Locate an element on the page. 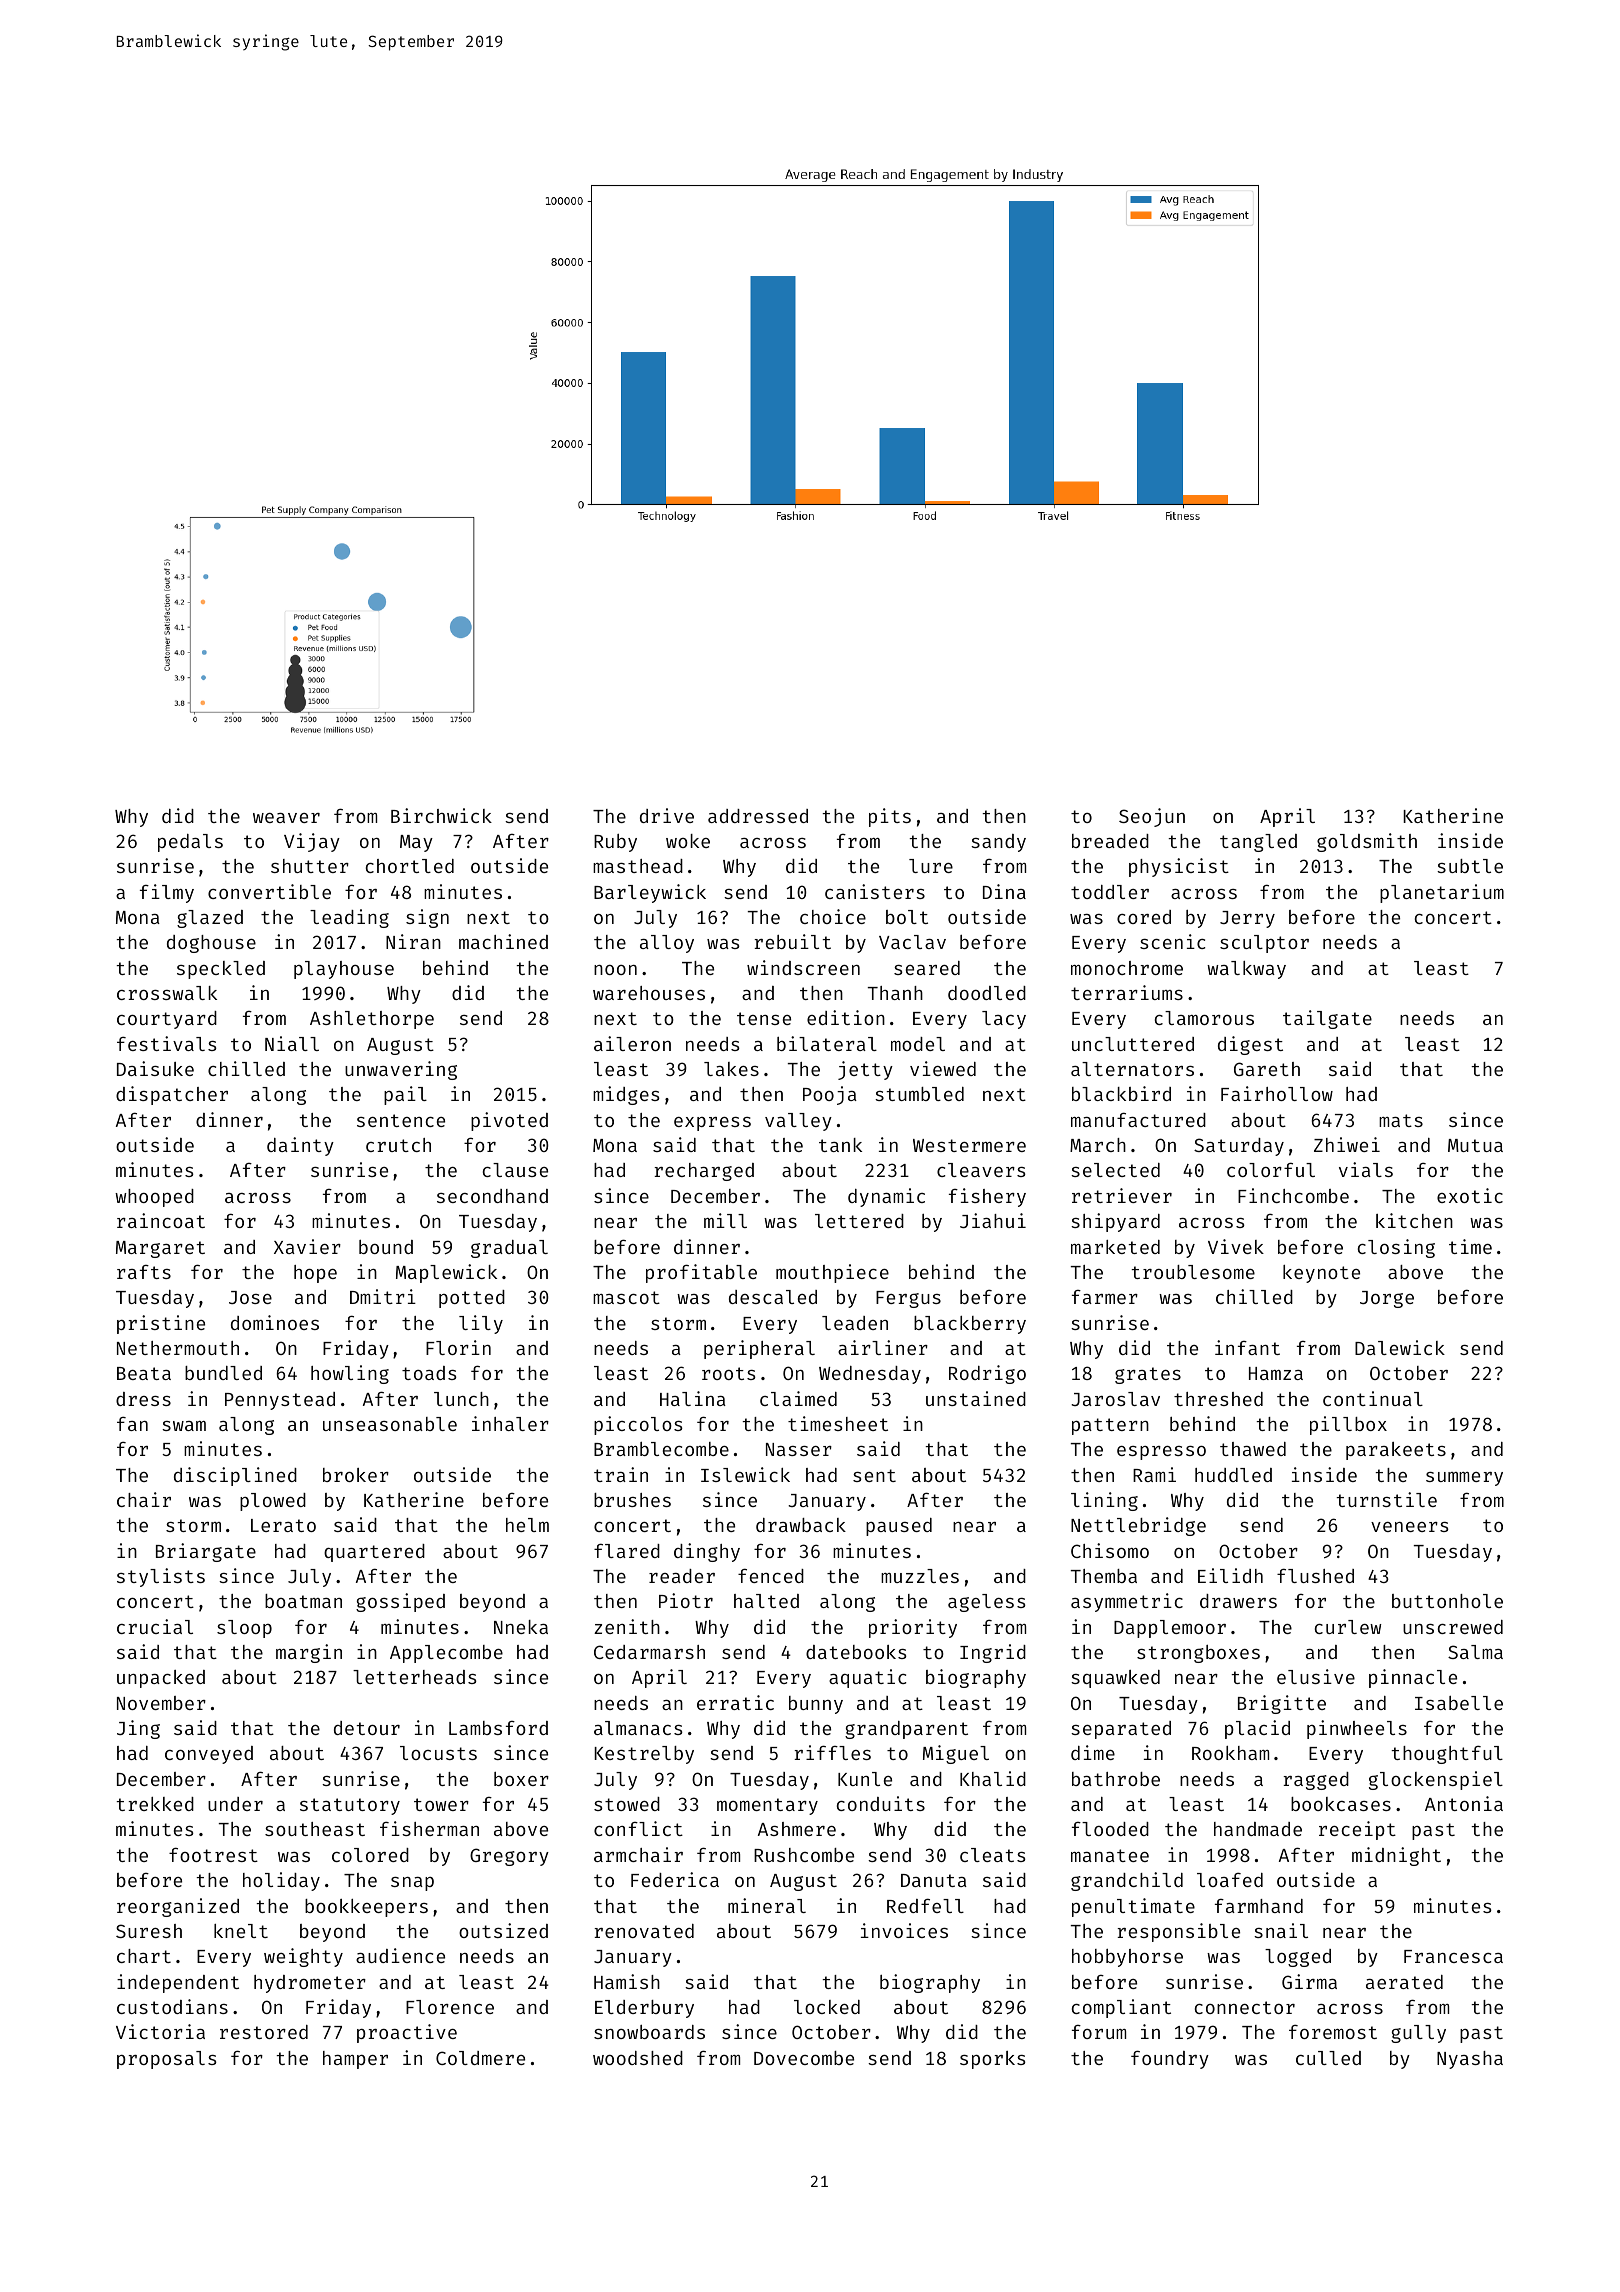 This image has width=1620, height=2292. unstained is located at coordinates (976, 1398).
